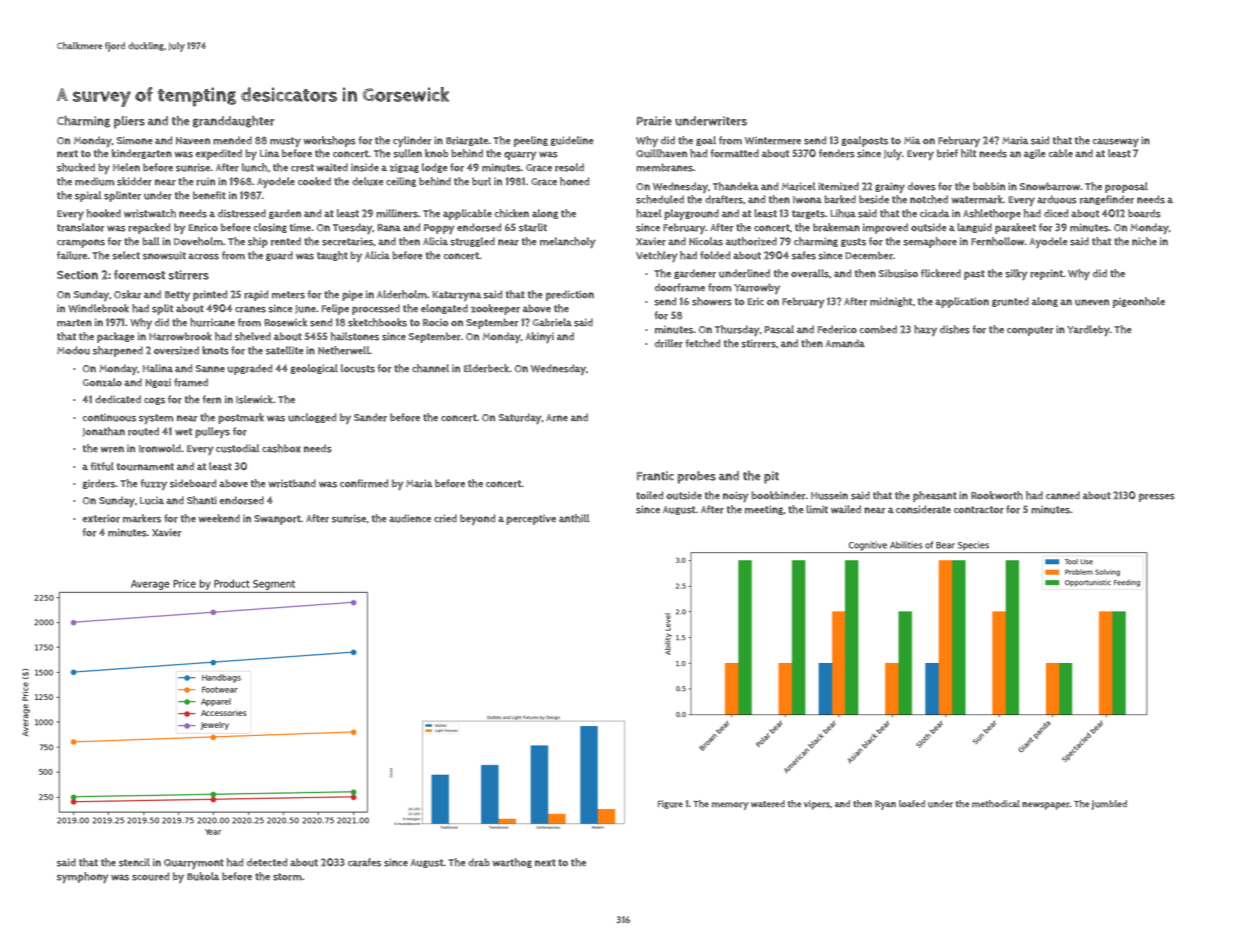 The image size is (1233, 952). What do you see at coordinates (267, 862) in the screenshot?
I see `detected` at bounding box center [267, 862].
